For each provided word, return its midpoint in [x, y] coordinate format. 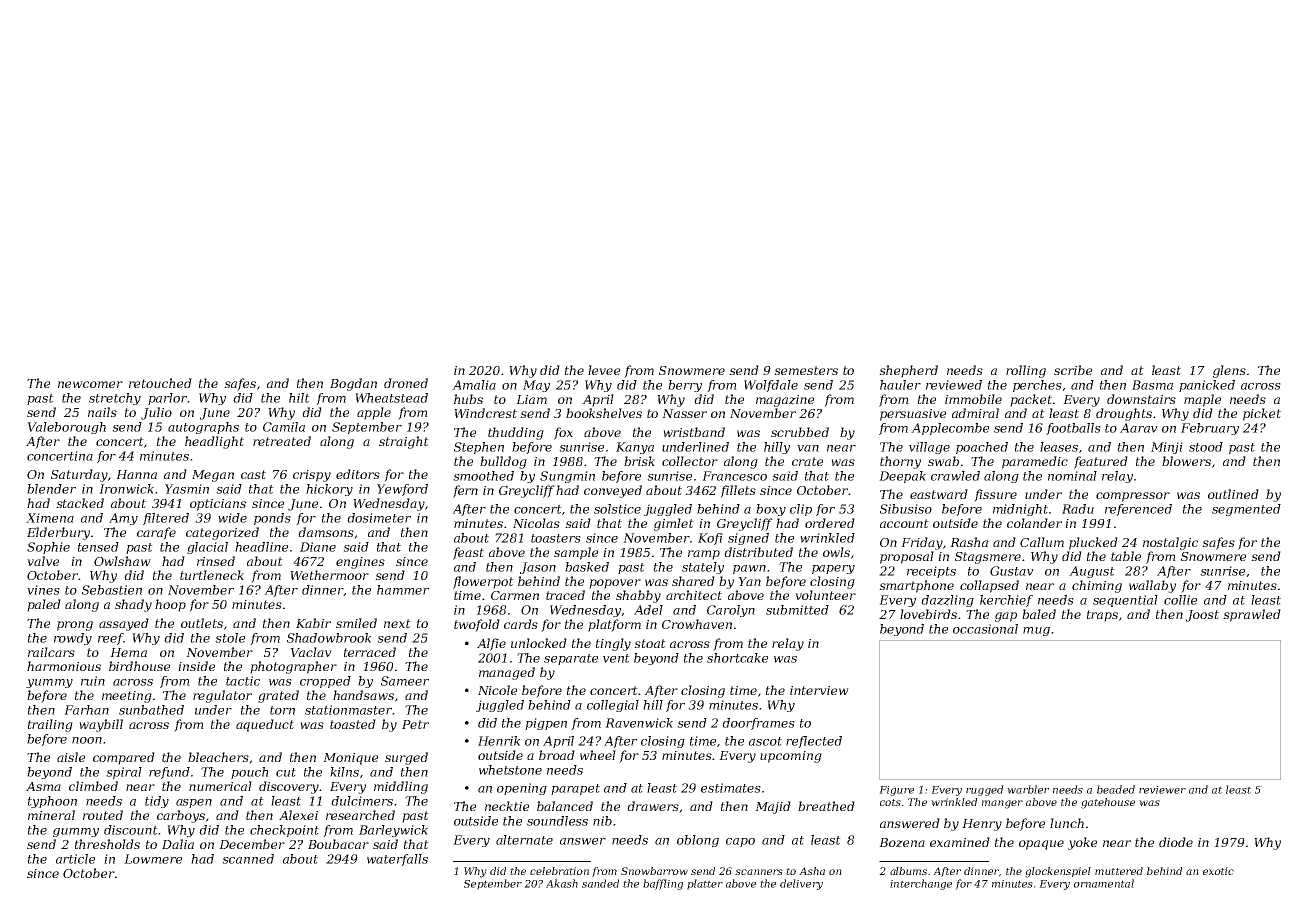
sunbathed [151, 710]
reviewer [1162, 790]
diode [1176, 842]
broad [557, 755]
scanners [759, 872]
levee [604, 370]
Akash [562, 883]
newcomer [90, 384]
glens [1229, 371]
